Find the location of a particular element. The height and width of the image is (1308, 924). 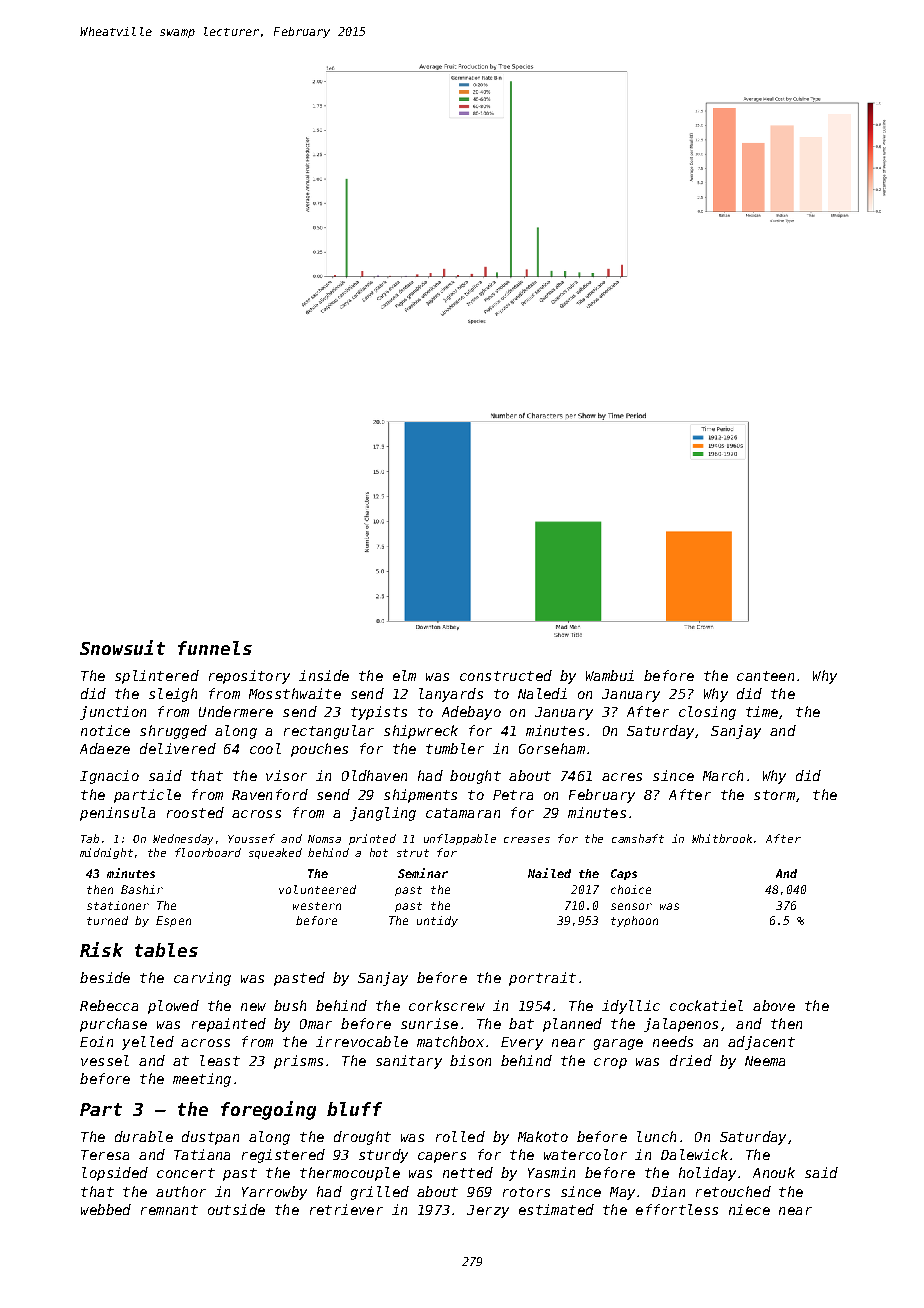

elm is located at coordinates (404, 675).
